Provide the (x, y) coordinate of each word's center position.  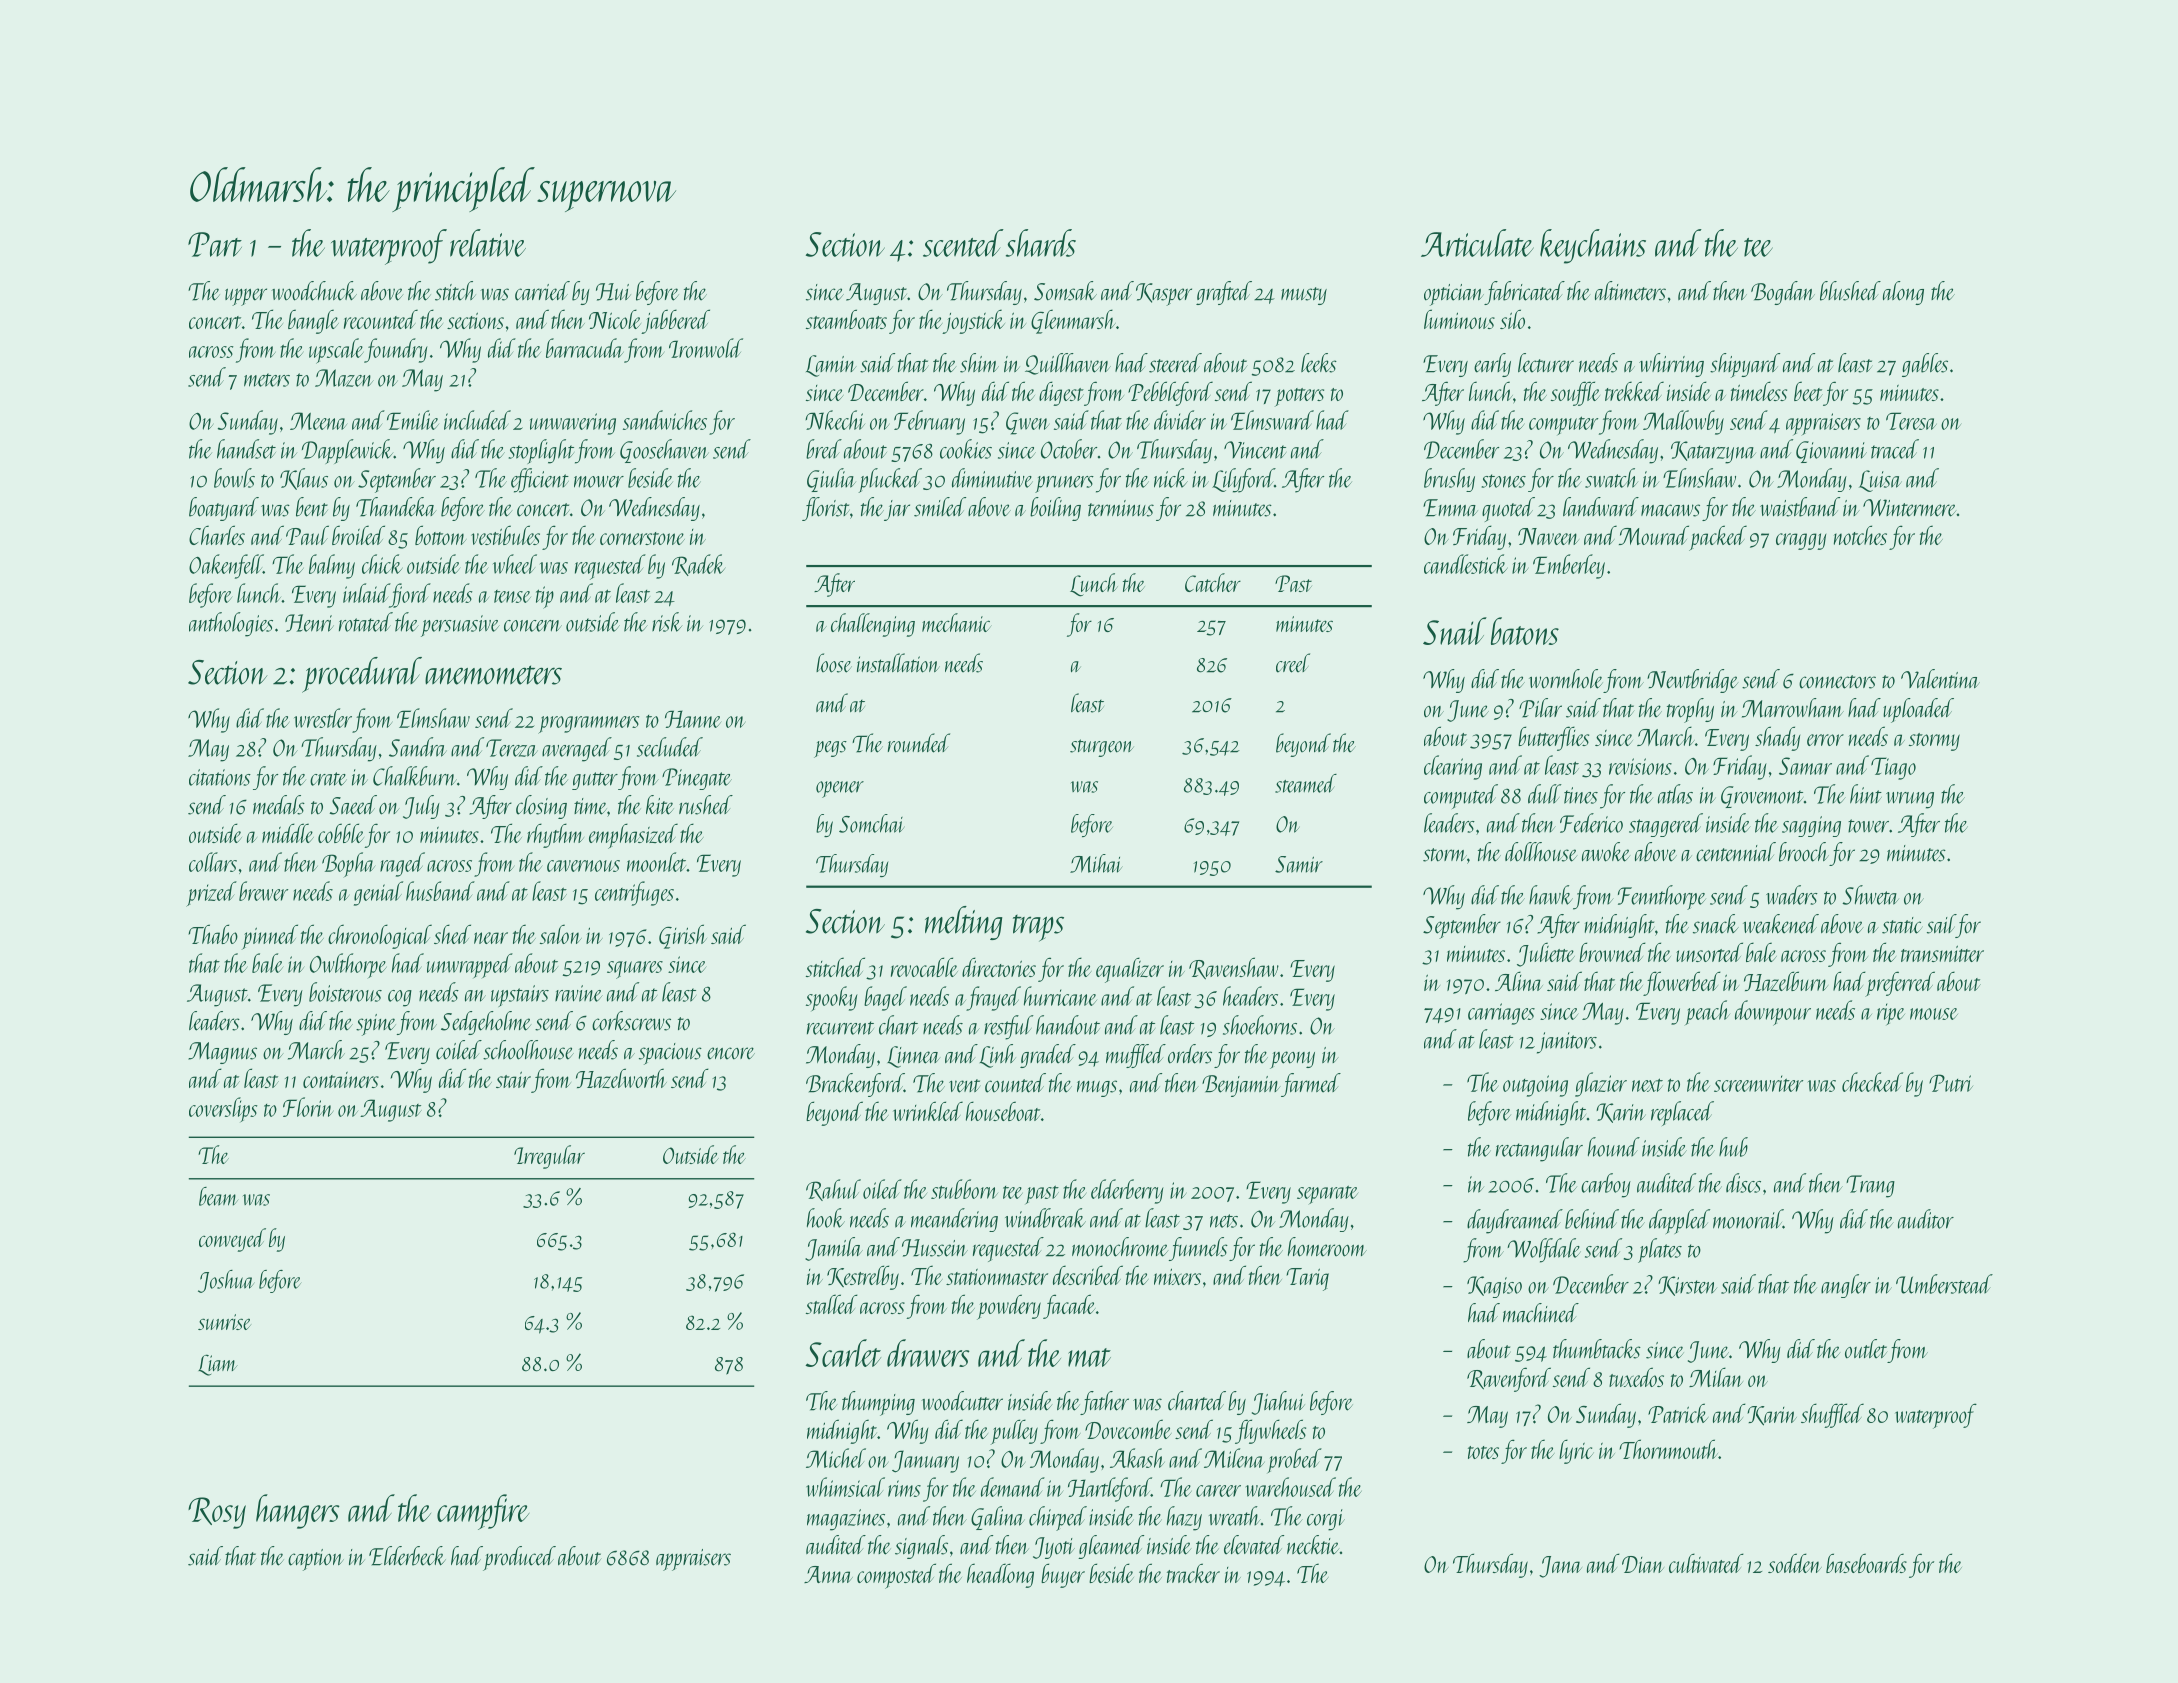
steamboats (846, 319)
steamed (1306, 783)
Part (215, 244)
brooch (1804, 852)
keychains (1593, 246)
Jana (1560, 1567)
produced (519, 1558)
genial (378, 893)
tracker (1193, 1573)
